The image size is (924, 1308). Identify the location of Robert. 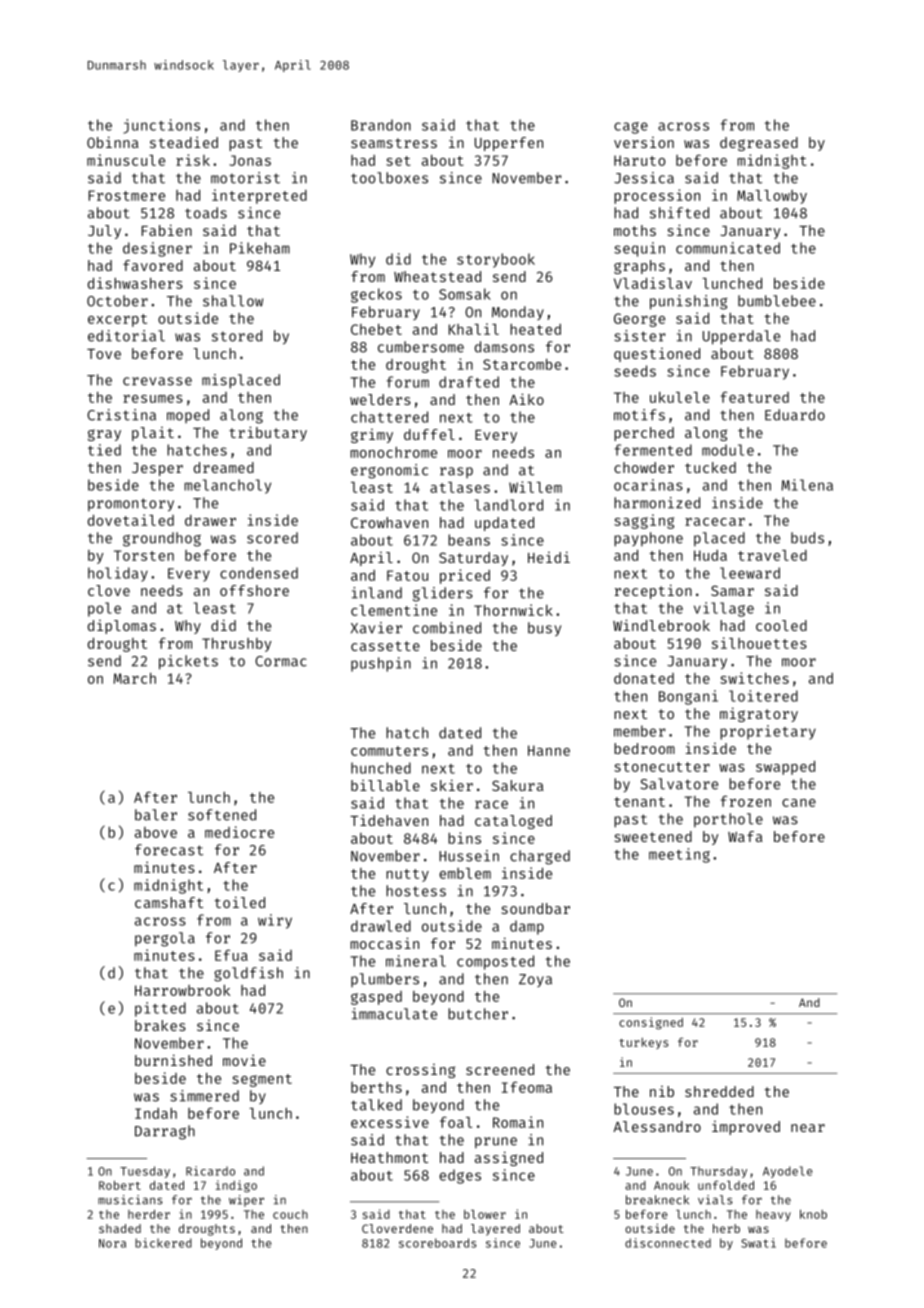
(120, 1185).
